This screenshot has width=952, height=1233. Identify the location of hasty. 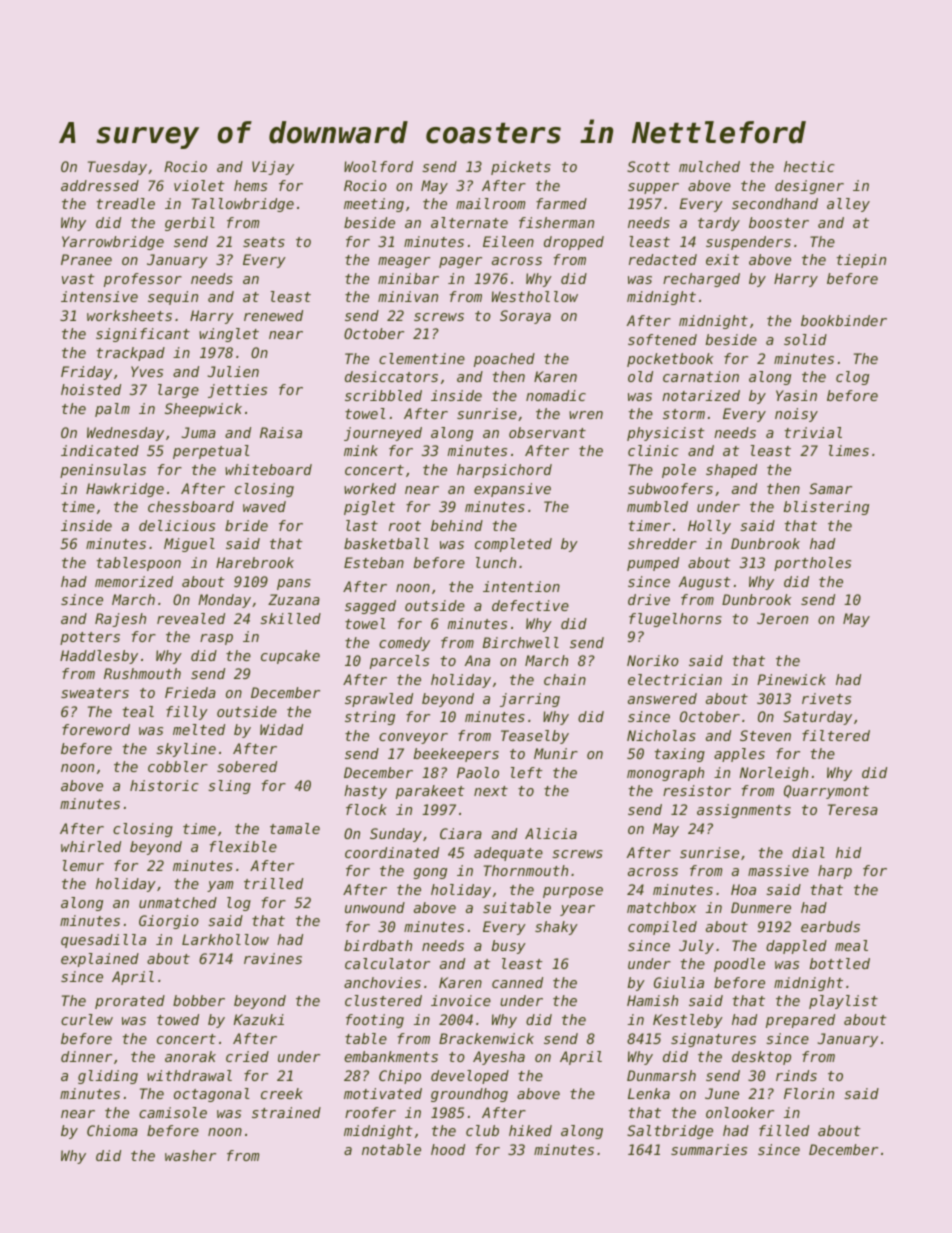
(365, 792).
